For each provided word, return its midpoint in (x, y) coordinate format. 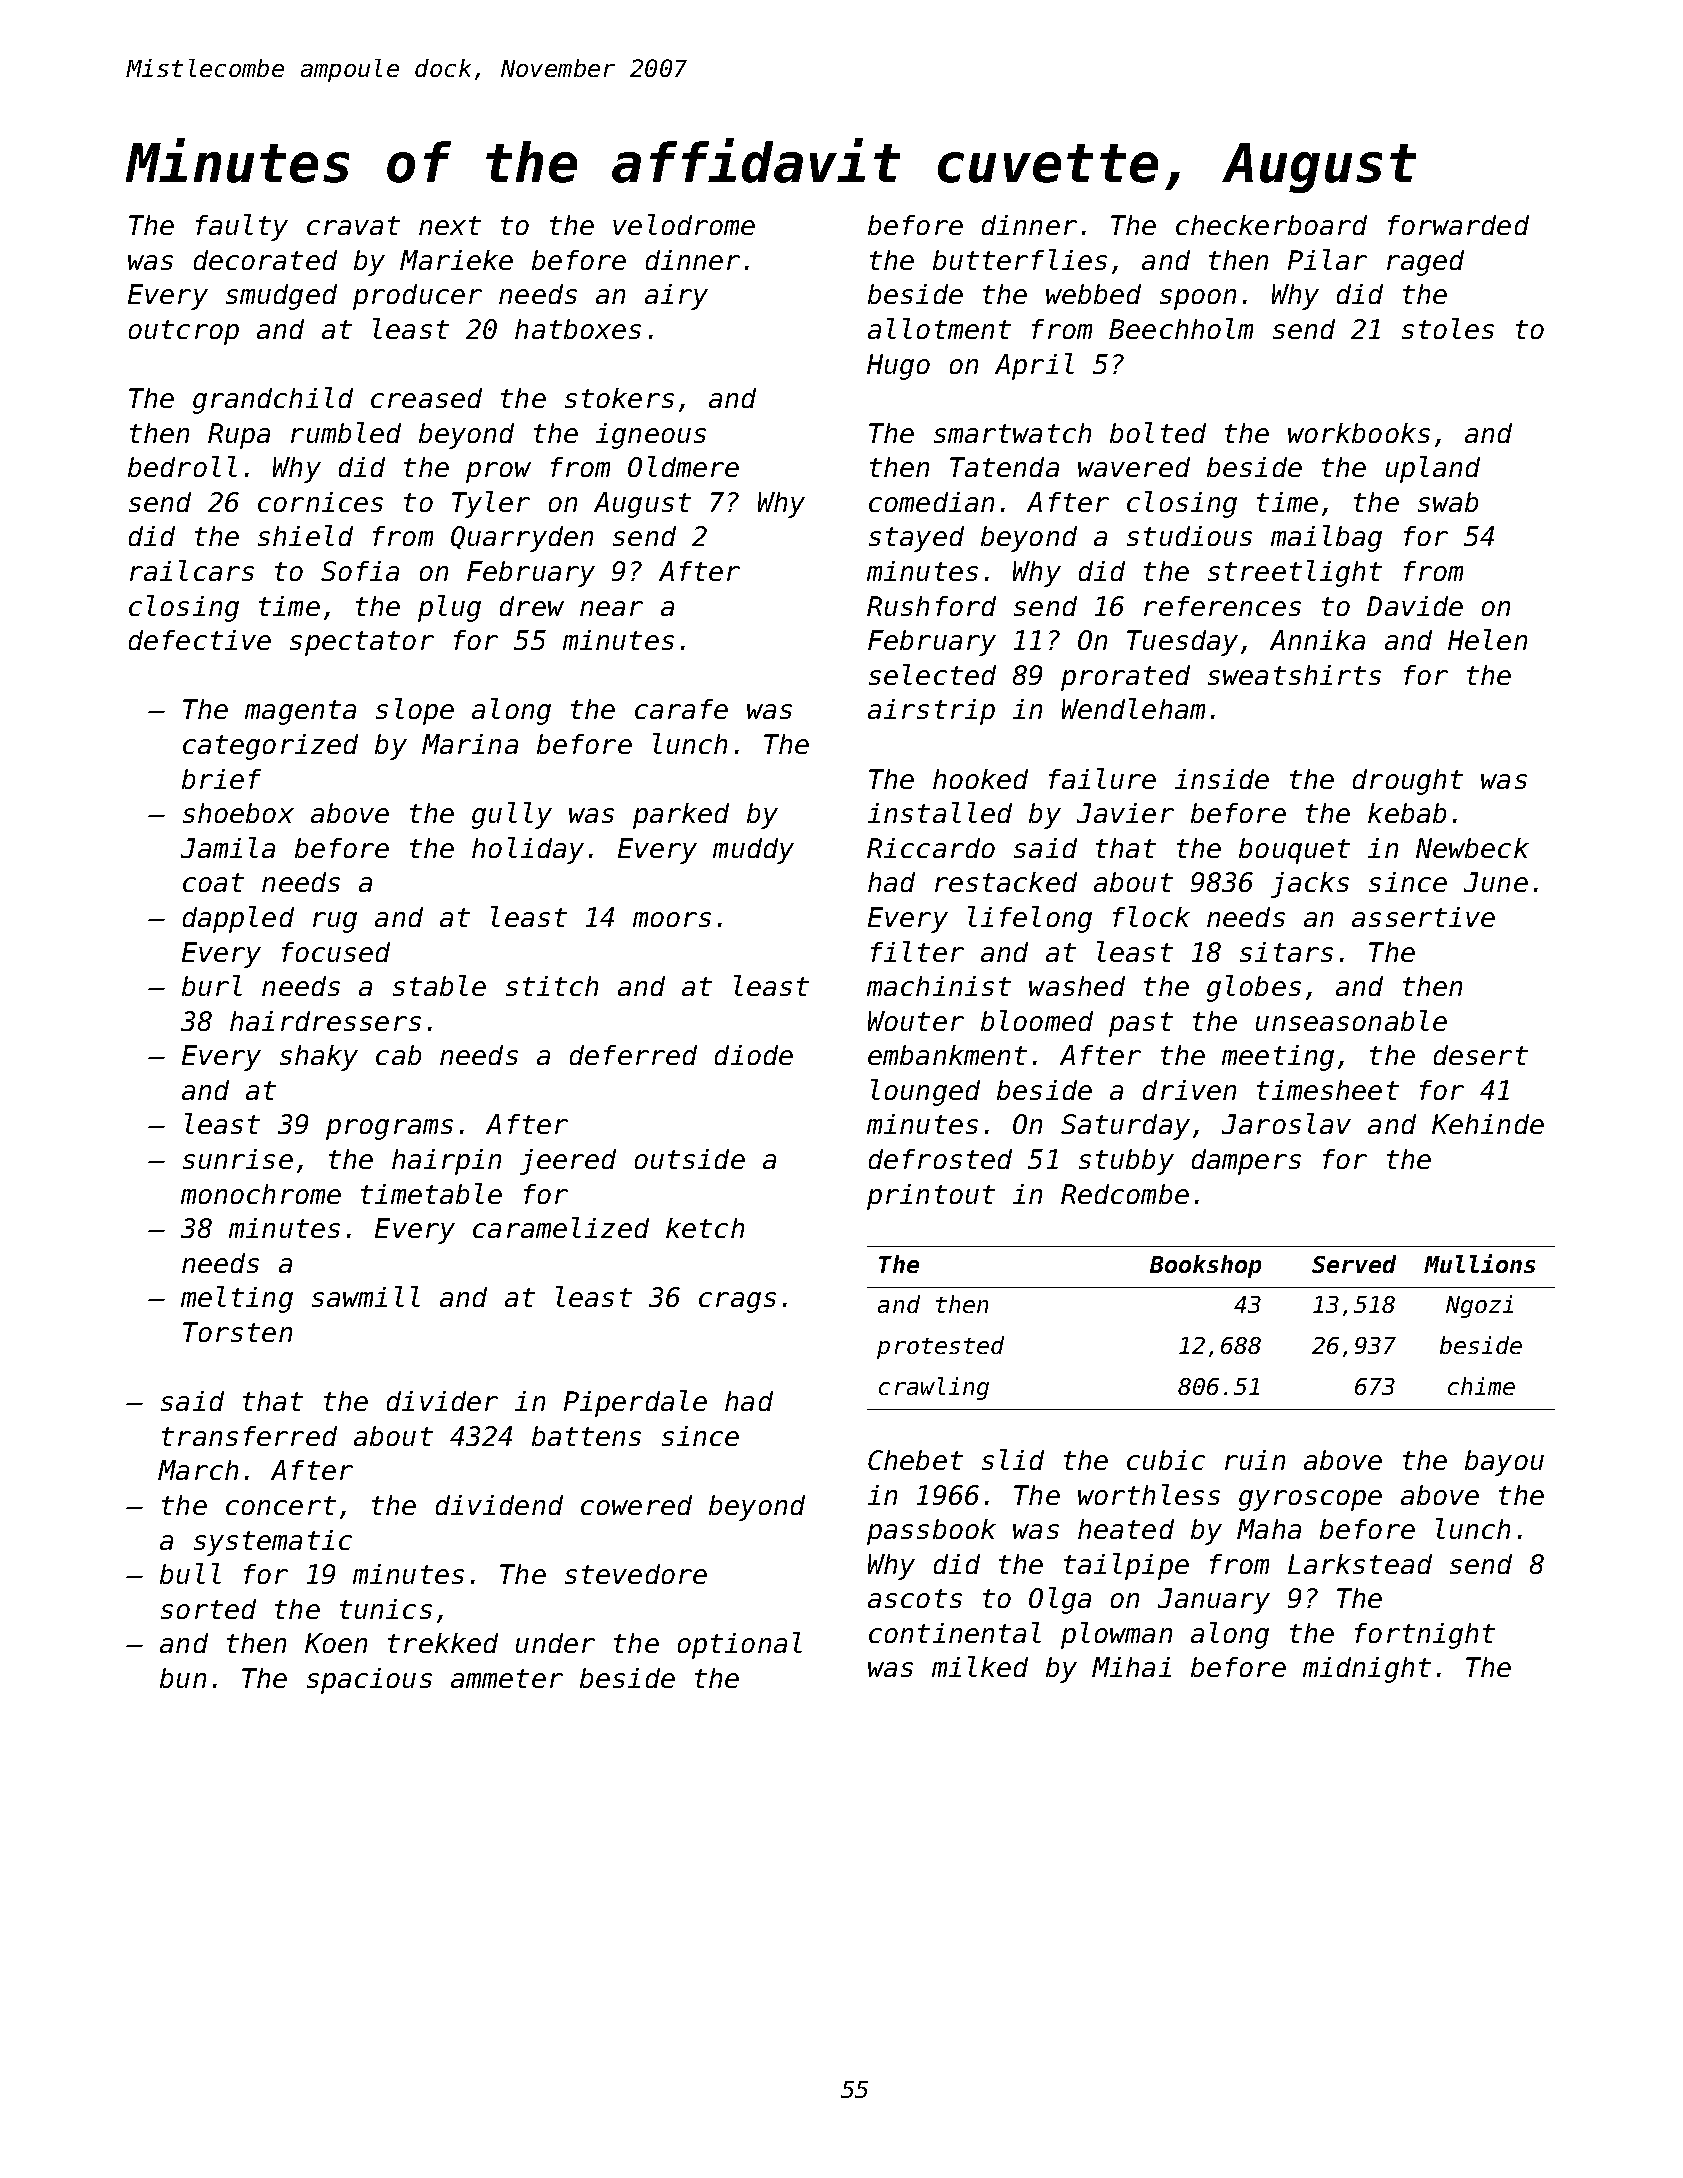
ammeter (507, 1678)
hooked (980, 779)
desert (1481, 1055)
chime (1481, 1386)
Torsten (237, 1332)
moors (672, 919)
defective (200, 640)
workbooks (1359, 433)
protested (940, 1347)
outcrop (184, 332)
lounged (925, 1092)
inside (1222, 779)
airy (676, 297)
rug (335, 922)
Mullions (1479, 1263)
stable (439, 985)
